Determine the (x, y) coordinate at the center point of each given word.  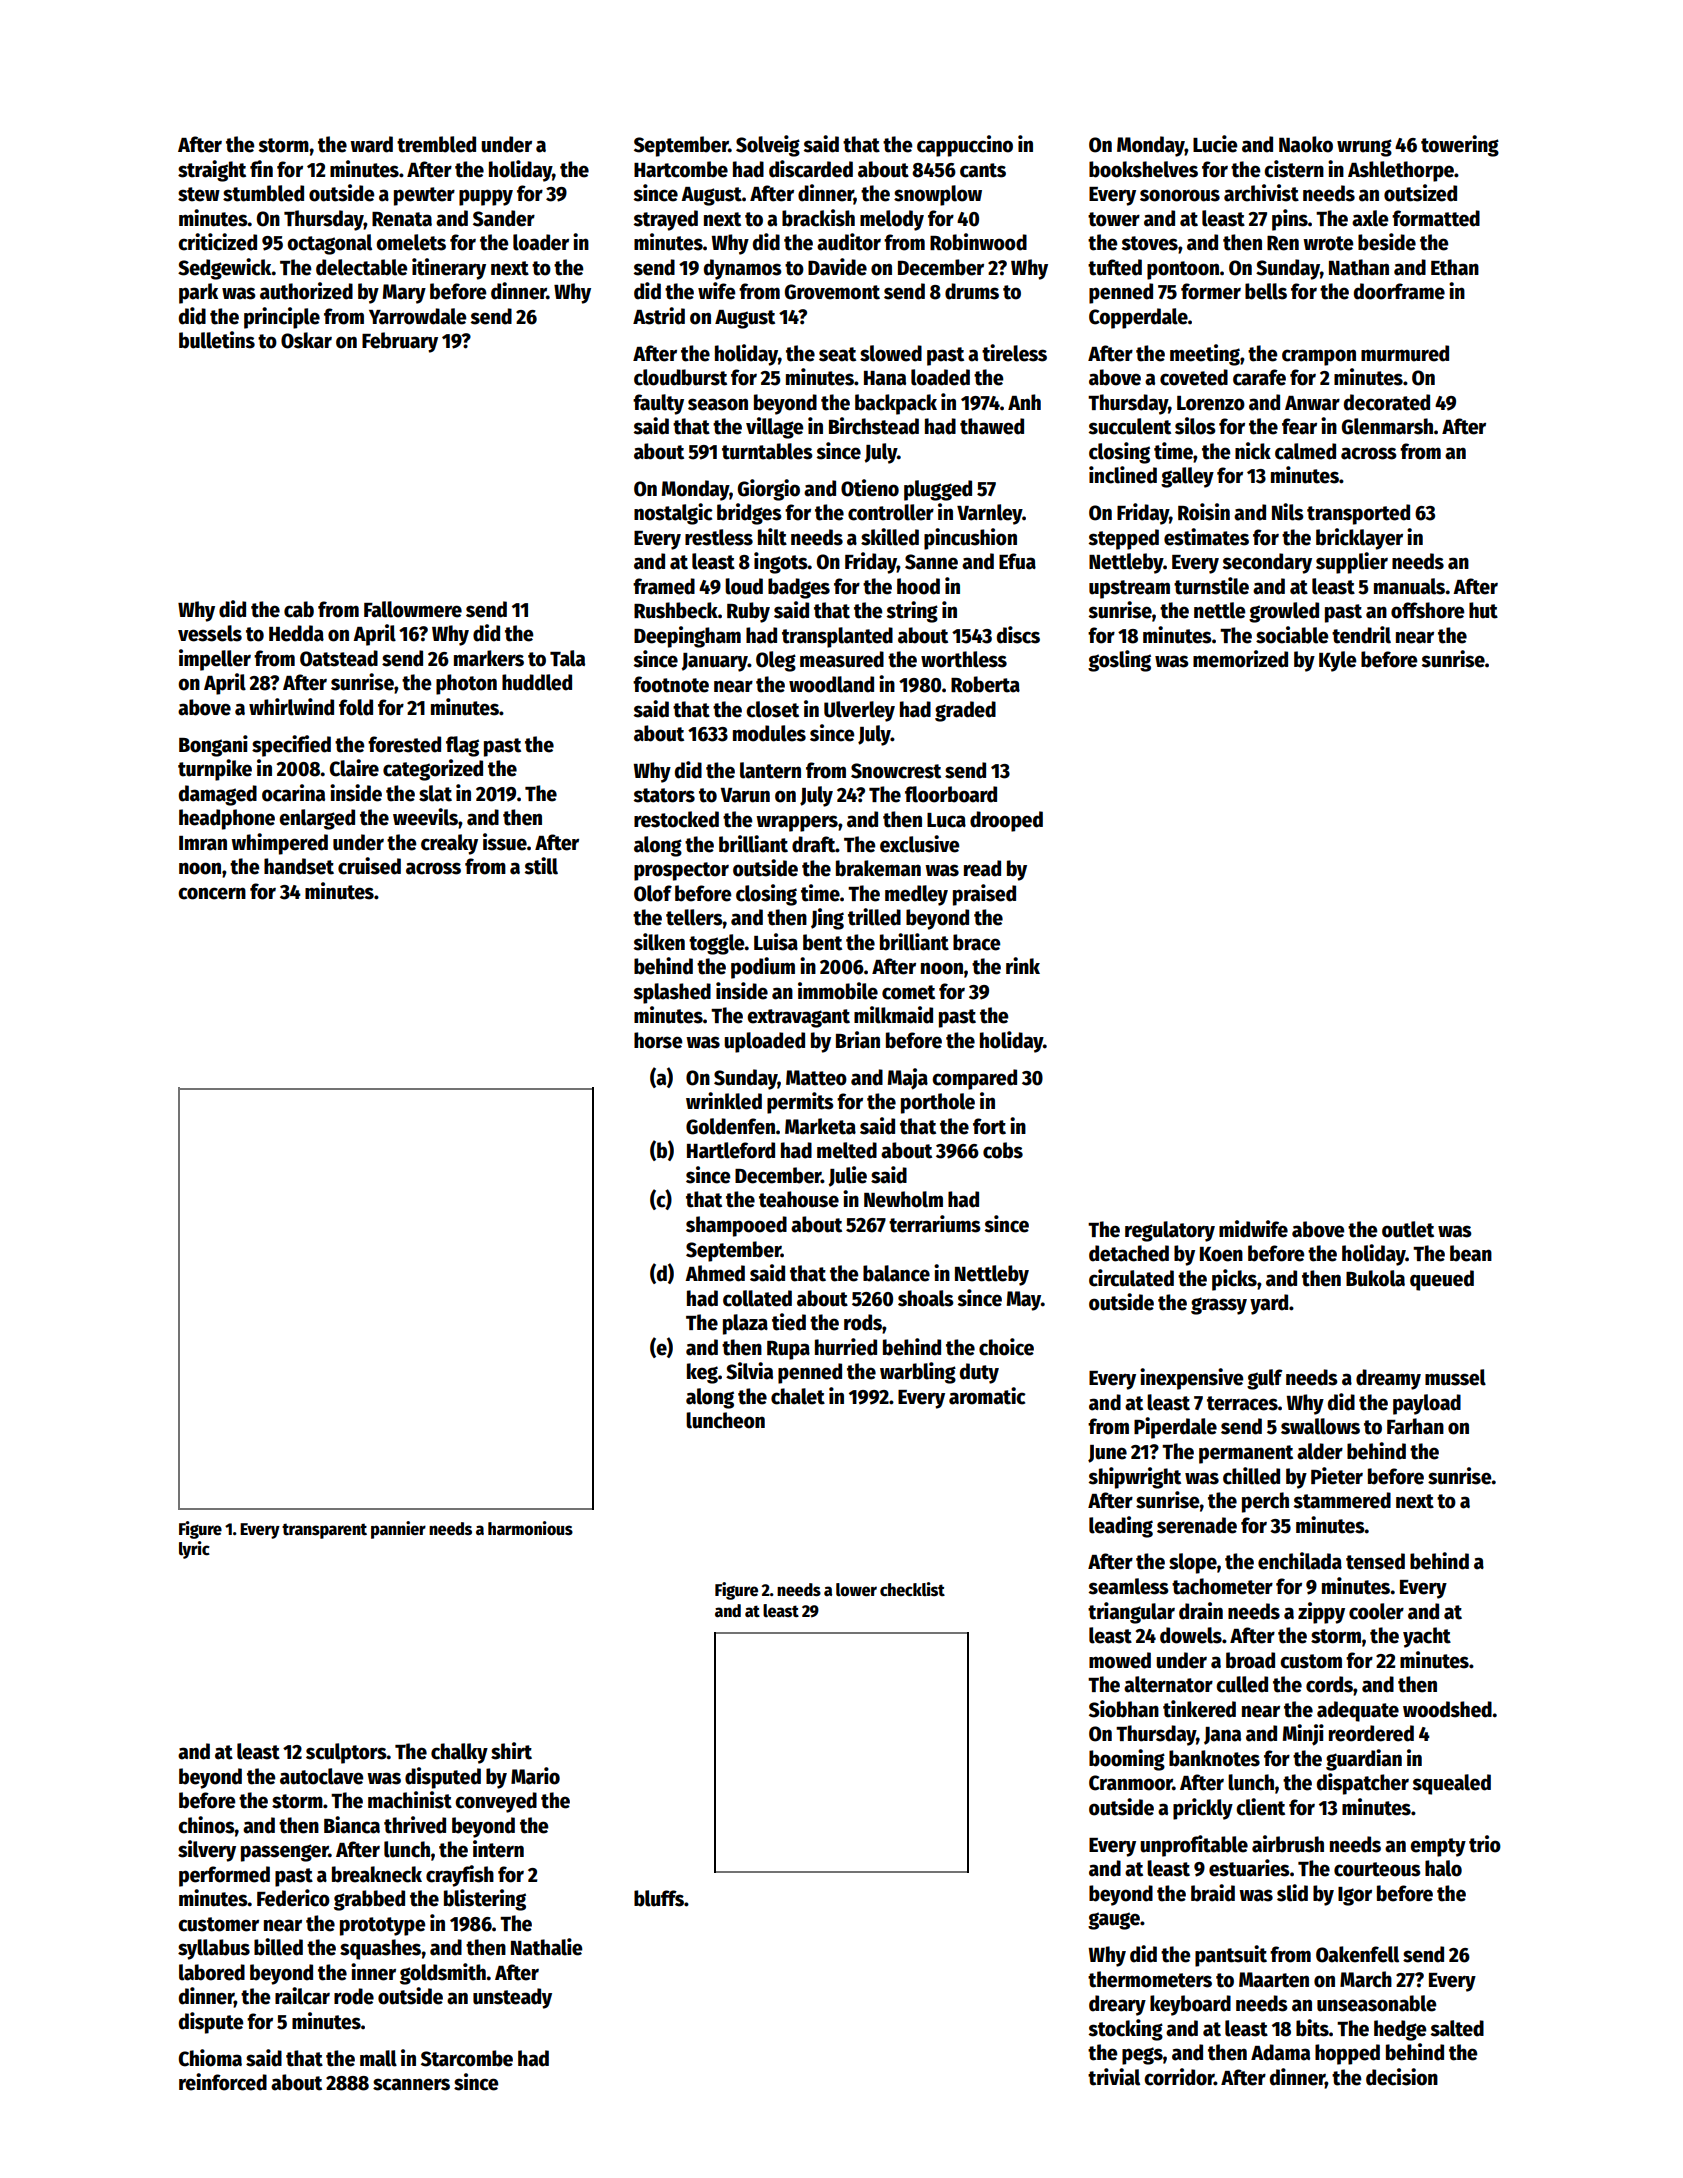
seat (837, 354)
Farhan (1415, 1426)
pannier (398, 1530)
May (1024, 1301)
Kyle (1338, 661)
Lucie (1215, 144)
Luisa (776, 942)
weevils (425, 817)
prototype (383, 1926)
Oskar (306, 340)
